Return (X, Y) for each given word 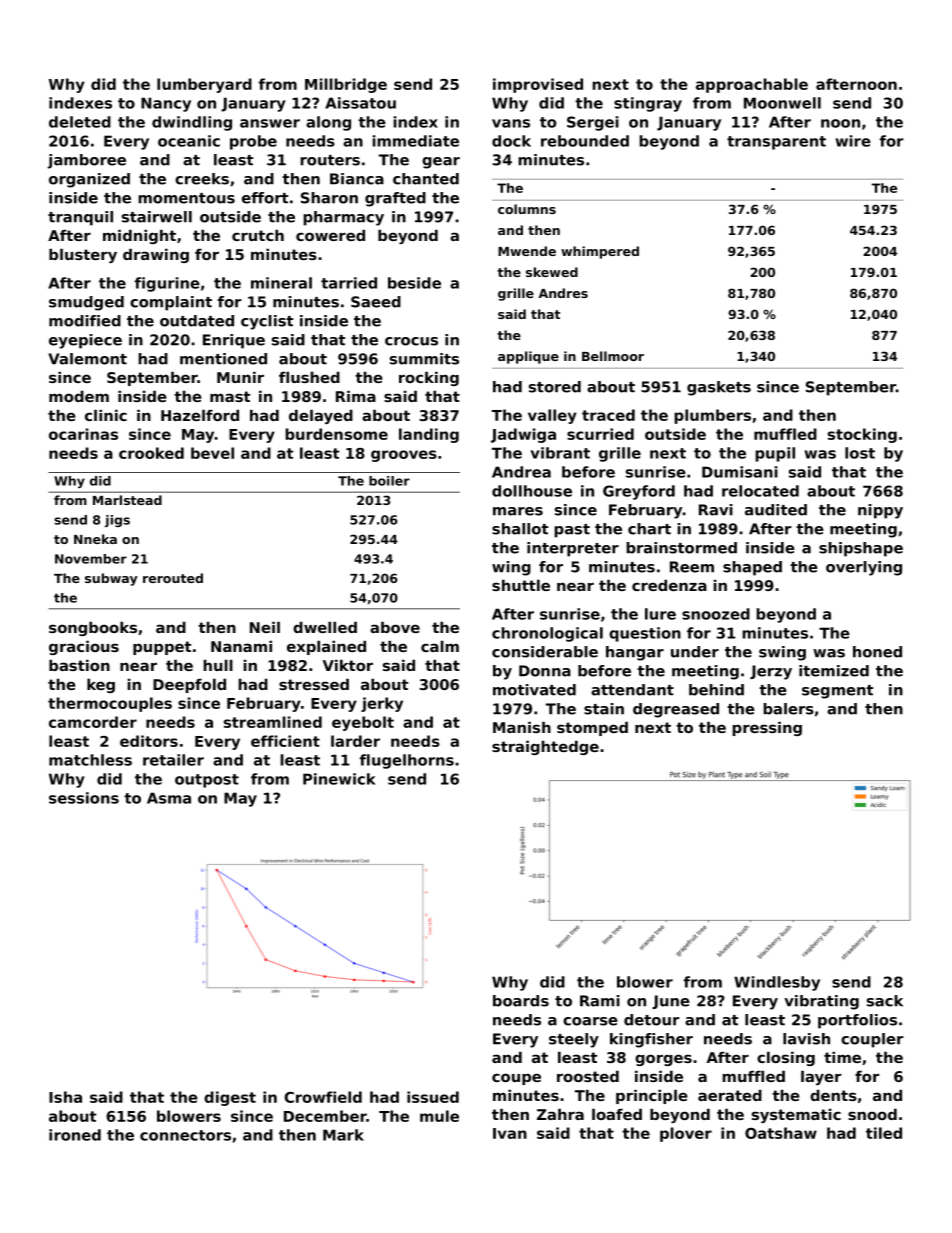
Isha (65, 1097)
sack (885, 1001)
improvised (538, 85)
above (395, 627)
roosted (588, 1076)
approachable (752, 85)
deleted (80, 122)
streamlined (273, 722)
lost (860, 453)
